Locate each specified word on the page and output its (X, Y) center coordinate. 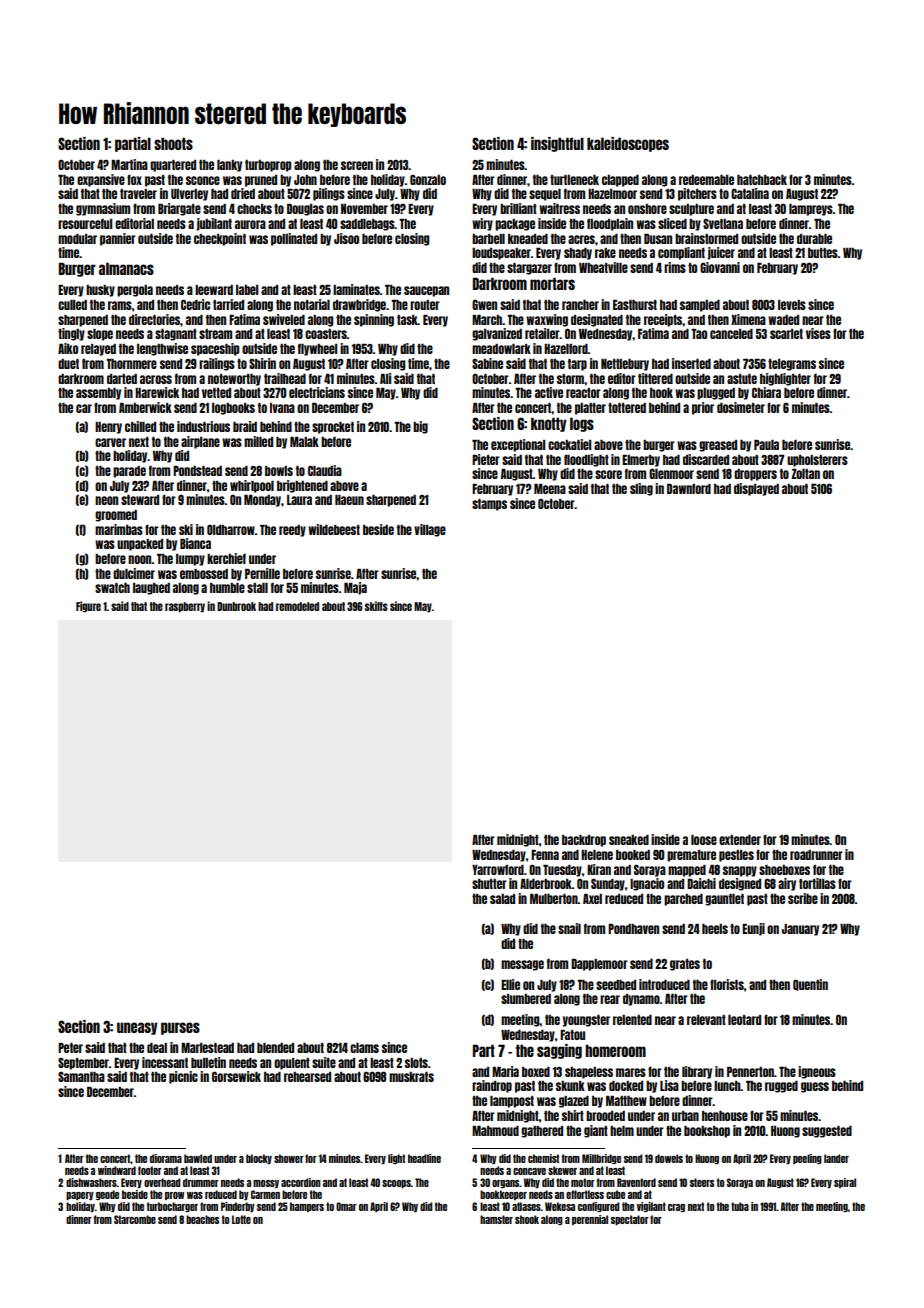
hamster (496, 1219)
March (487, 320)
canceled (731, 334)
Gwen (484, 304)
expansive (101, 180)
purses (180, 1028)
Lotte (241, 1219)
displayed (756, 489)
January (800, 930)
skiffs (376, 606)
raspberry (185, 607)
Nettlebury (625, 365)
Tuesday (562, 871)
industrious (203, 426)
